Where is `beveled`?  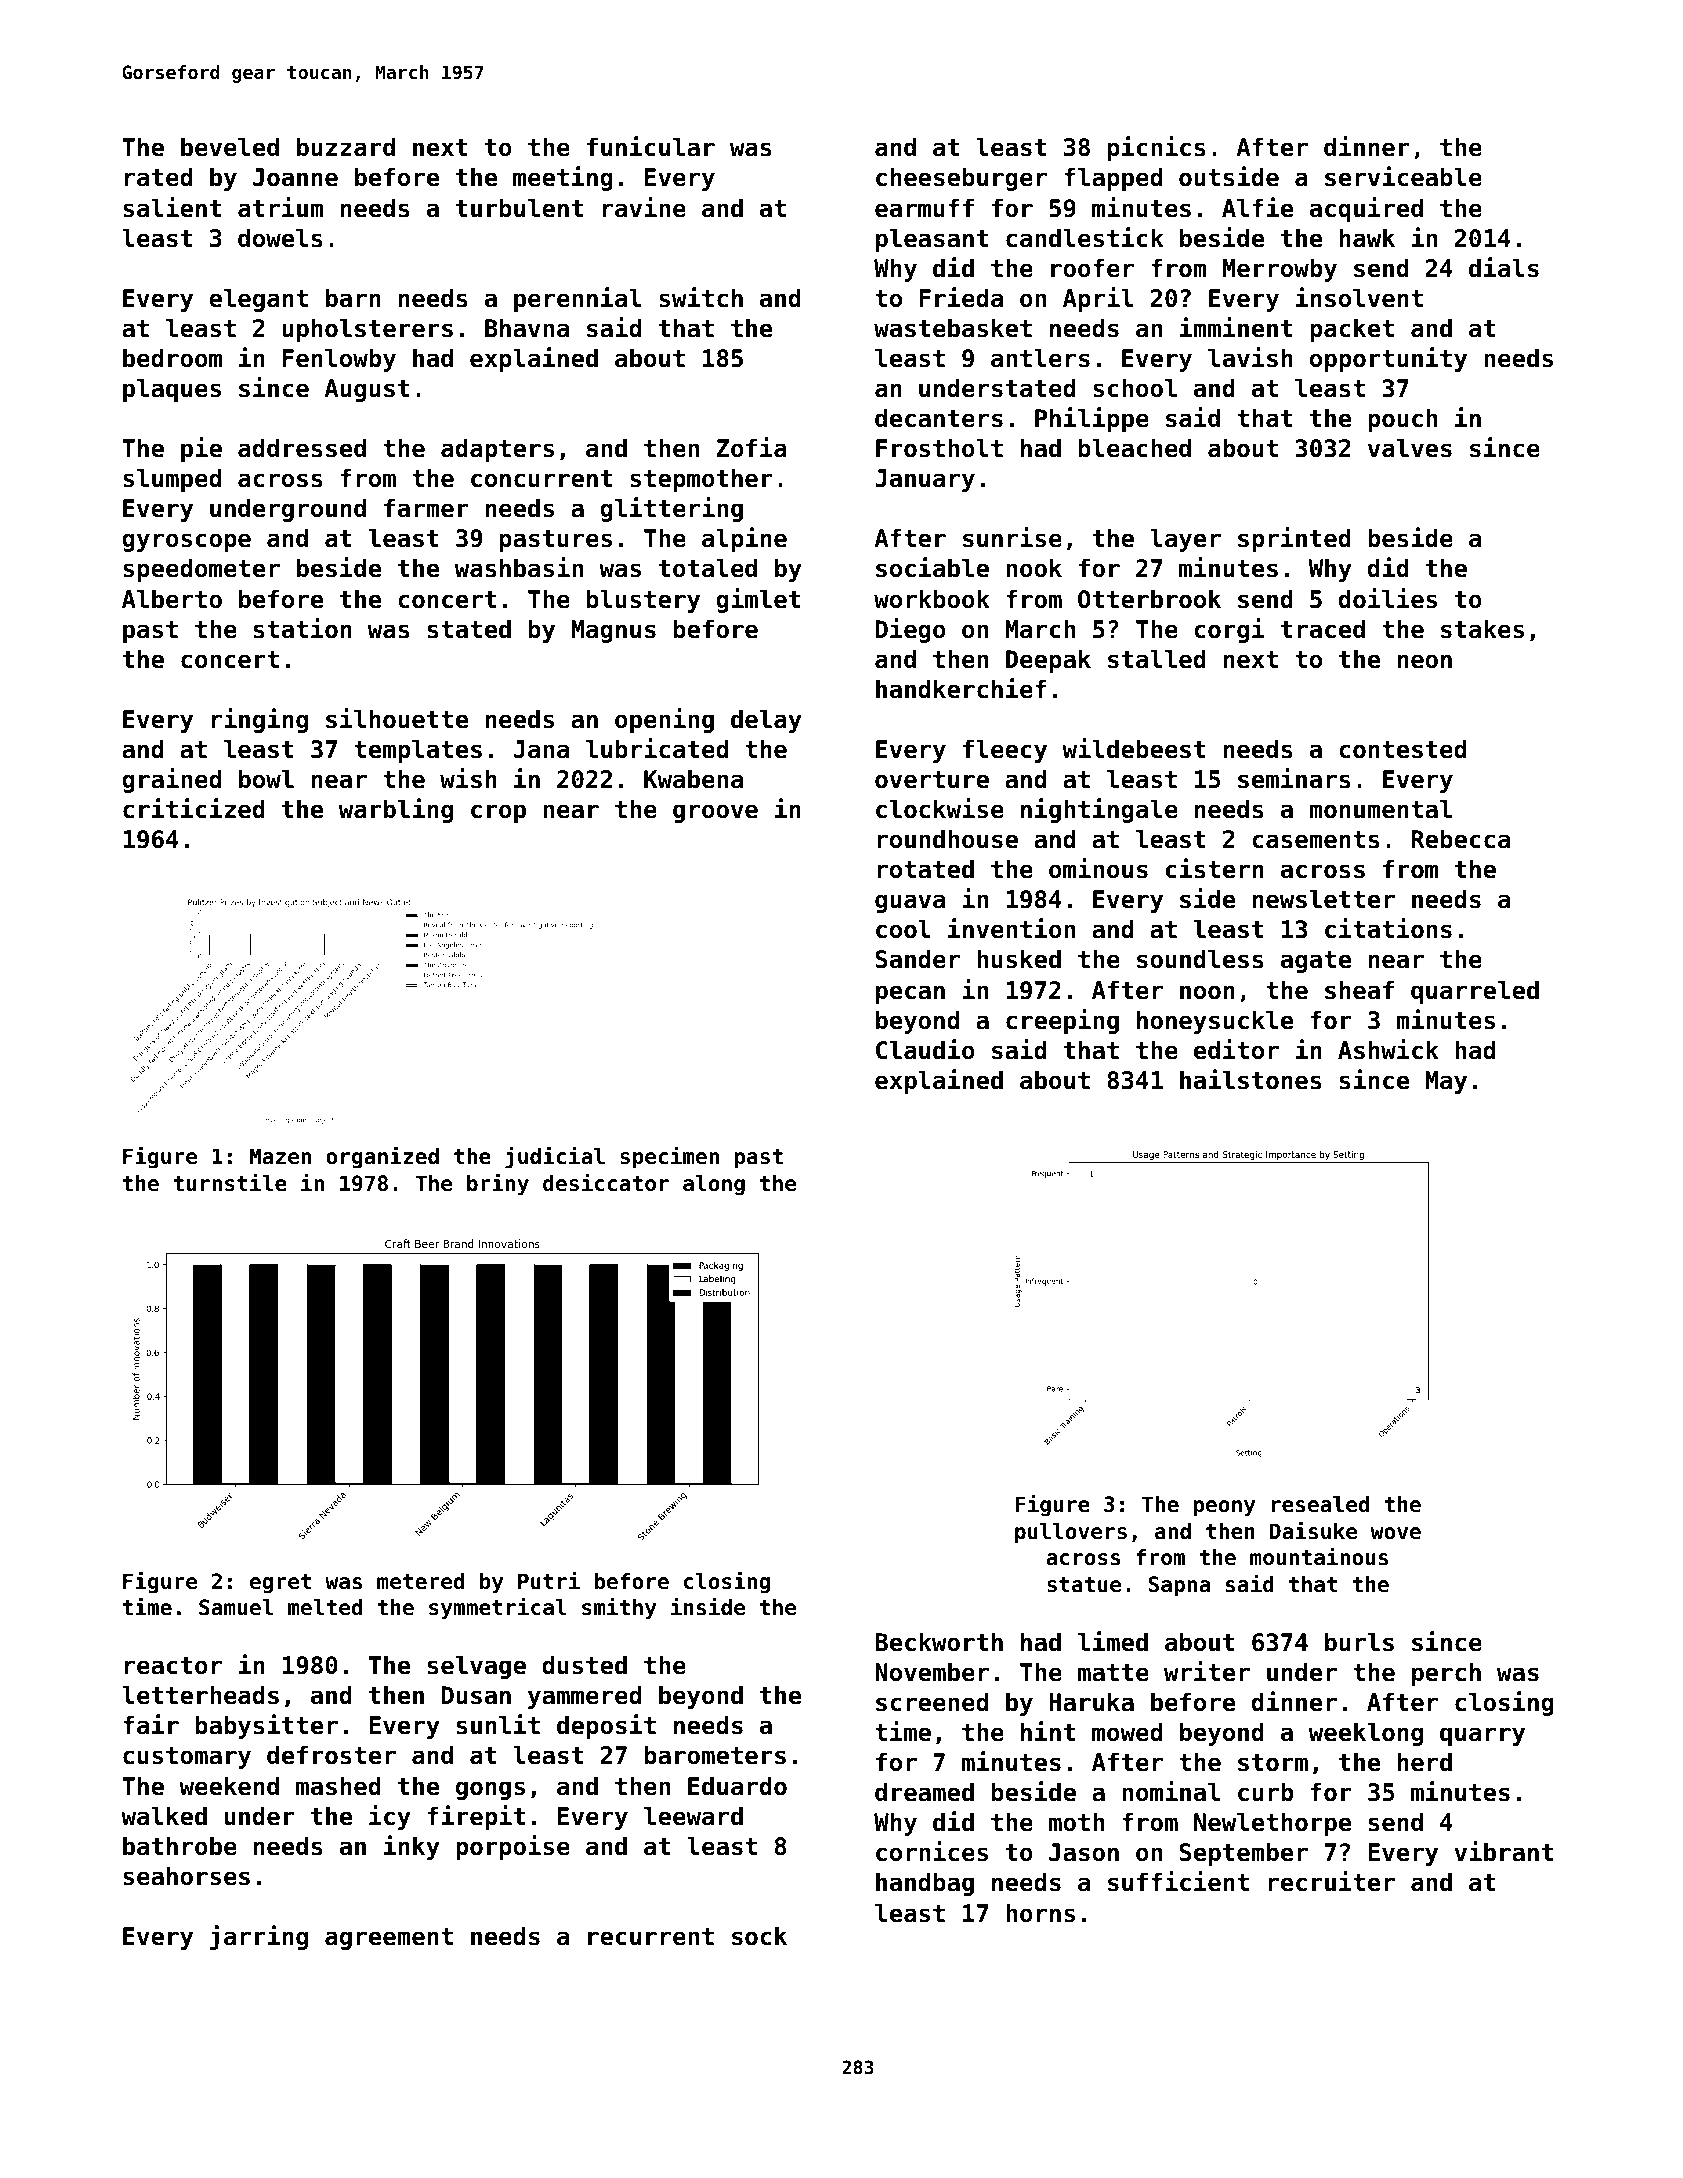
beveled is located at coordinates (230, 147).
